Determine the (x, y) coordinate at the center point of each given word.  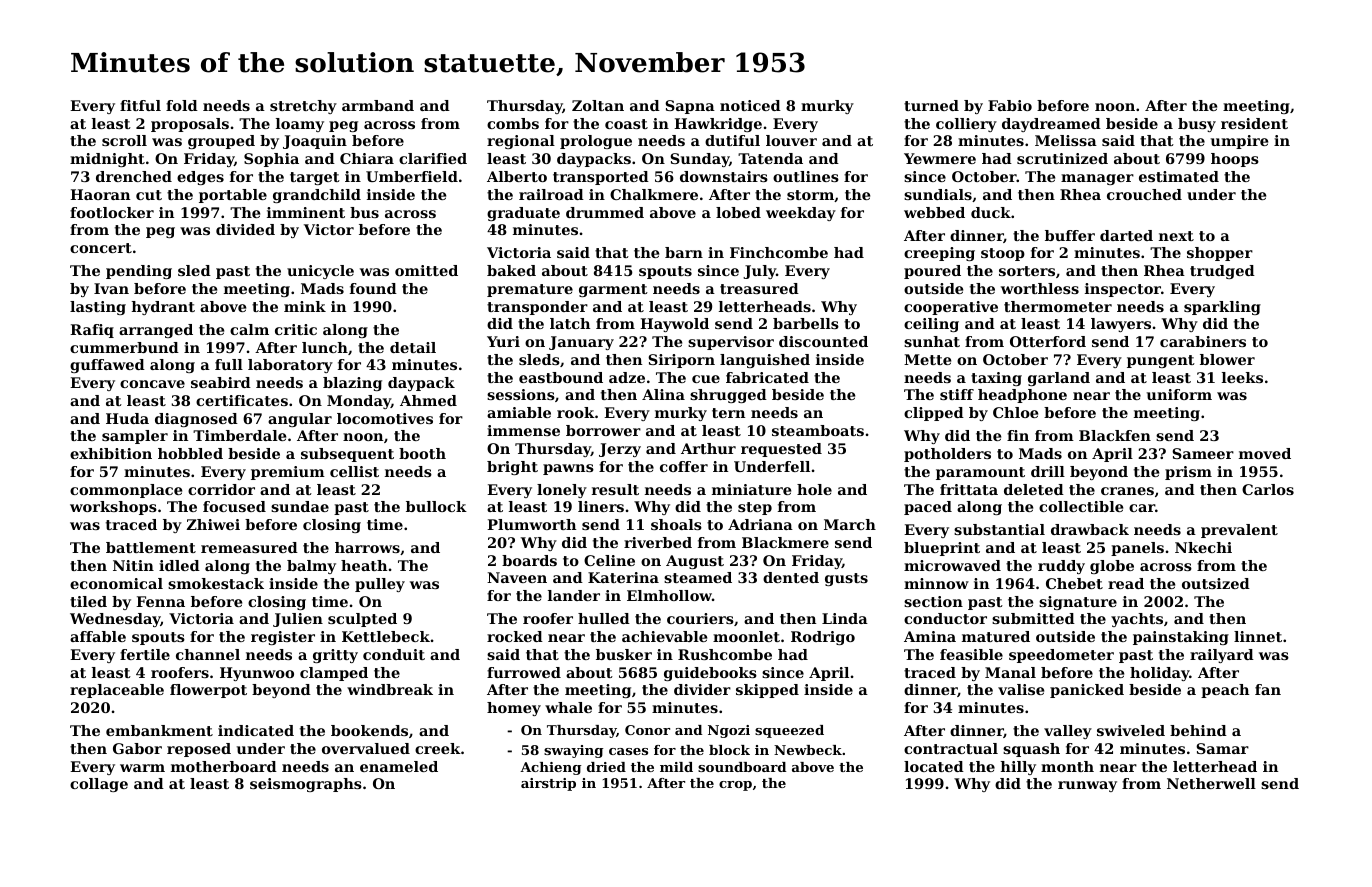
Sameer (1203, 453)
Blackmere (785, 542)
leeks (1242, 377)
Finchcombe (779, 252)
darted (1126, 235)
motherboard (224, 766)
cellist (354, 471)
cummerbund (124, 347)
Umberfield (412, 176)
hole (814, 489)
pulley (380, 585)
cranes (1127, 491)
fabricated (767, 377)
